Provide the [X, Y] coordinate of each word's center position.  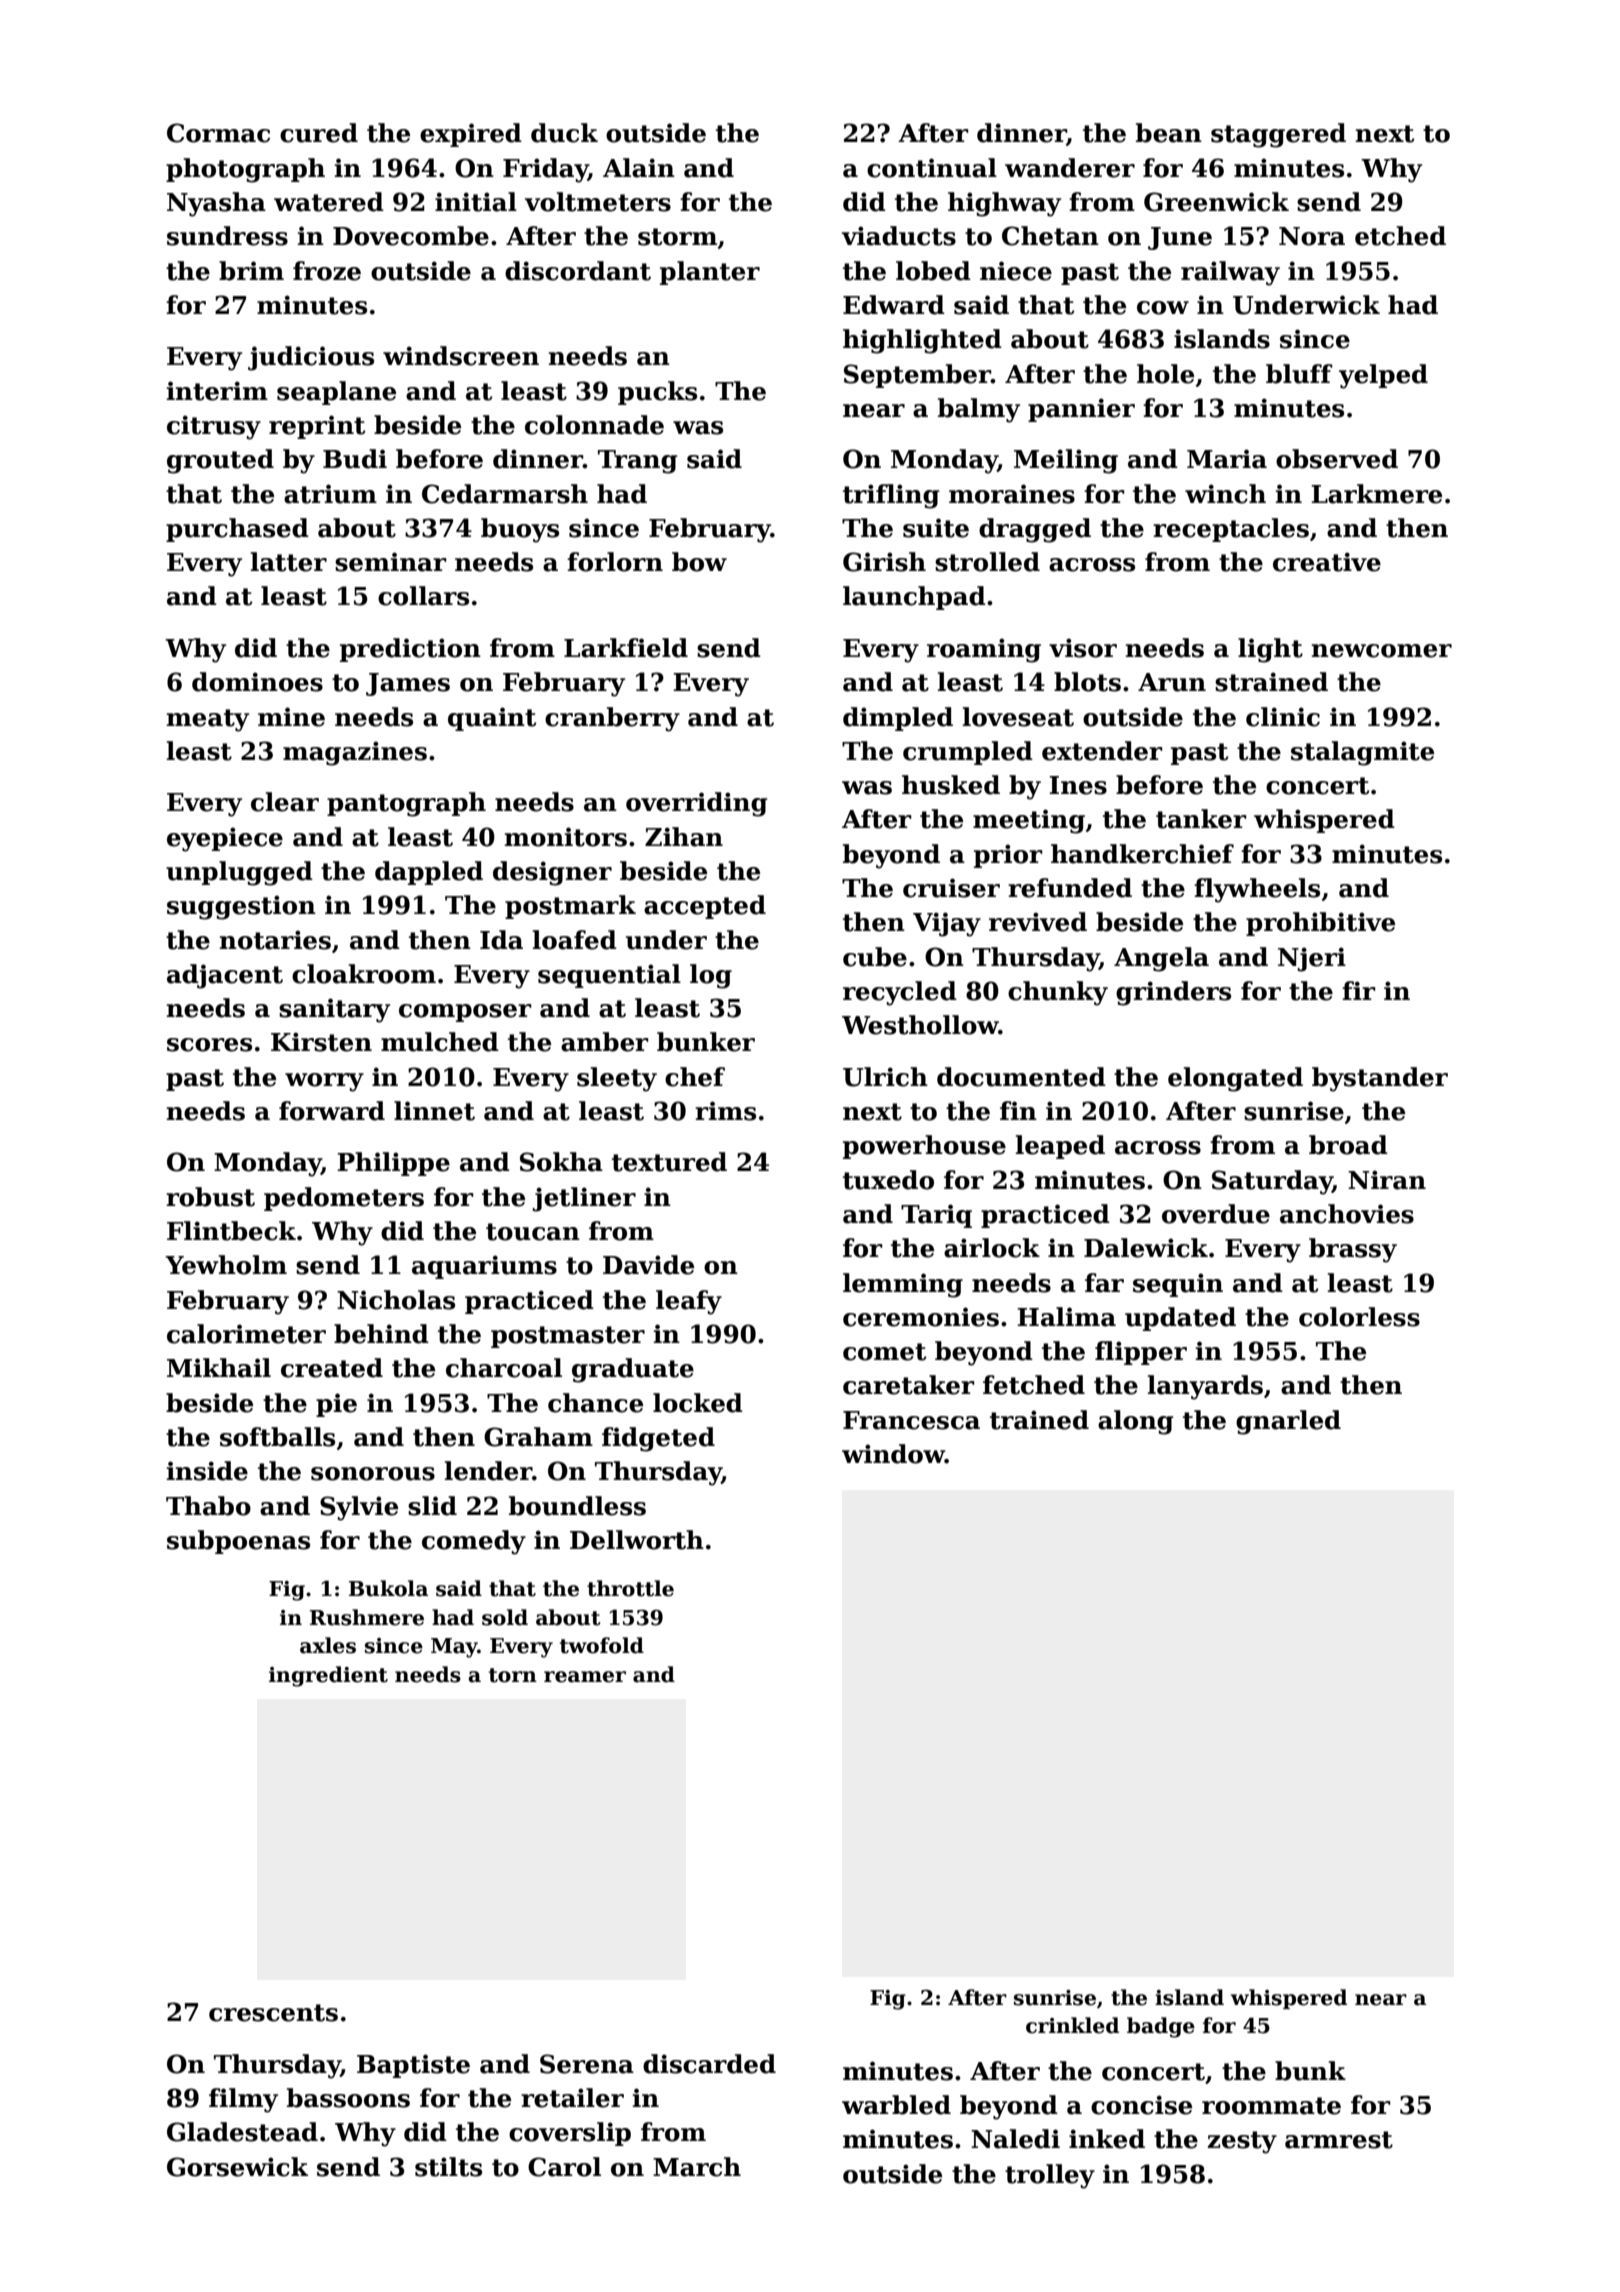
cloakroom [364, 974]
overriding [697, 804]
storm [677, 237]
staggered [1278, 135]
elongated [1235, 1079]
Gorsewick [237, 2167]
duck [564, 133]
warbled [896, 2105]
